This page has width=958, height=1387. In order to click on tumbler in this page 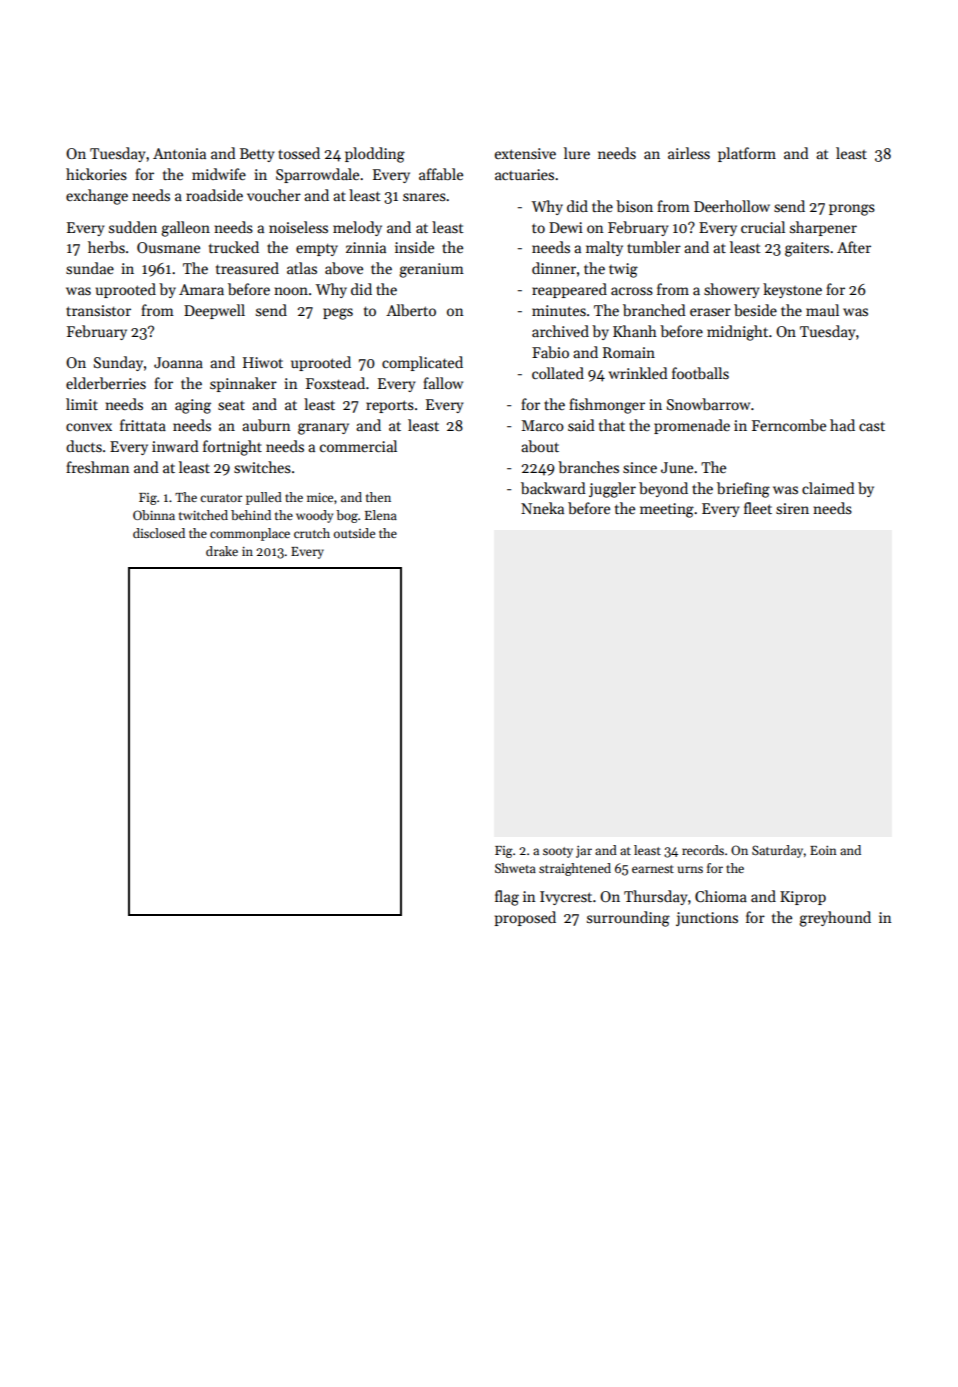, I will do `click(654, 247)`.
